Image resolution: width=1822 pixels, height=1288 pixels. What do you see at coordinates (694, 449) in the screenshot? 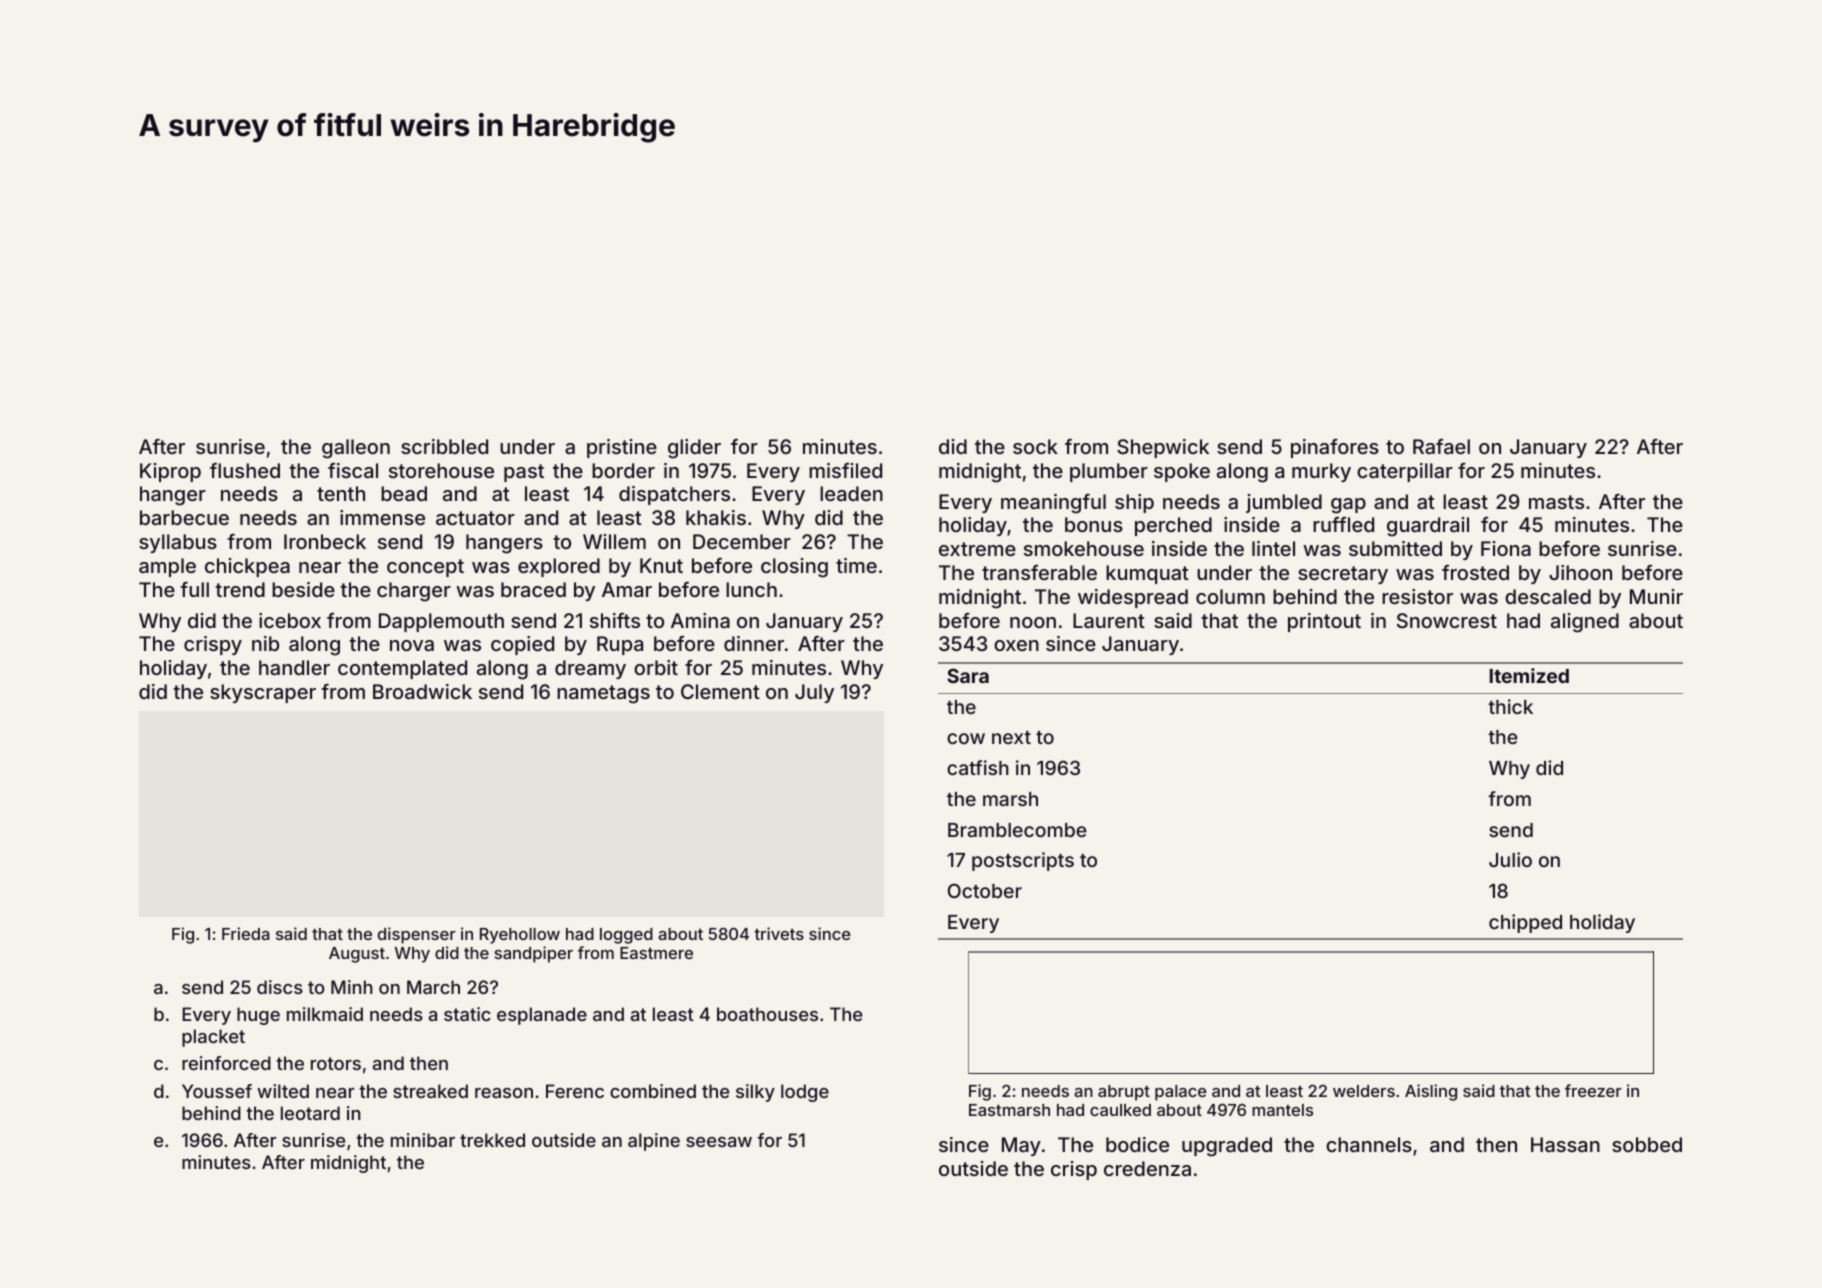
I see `glider` at bounding box center [694, 449].
